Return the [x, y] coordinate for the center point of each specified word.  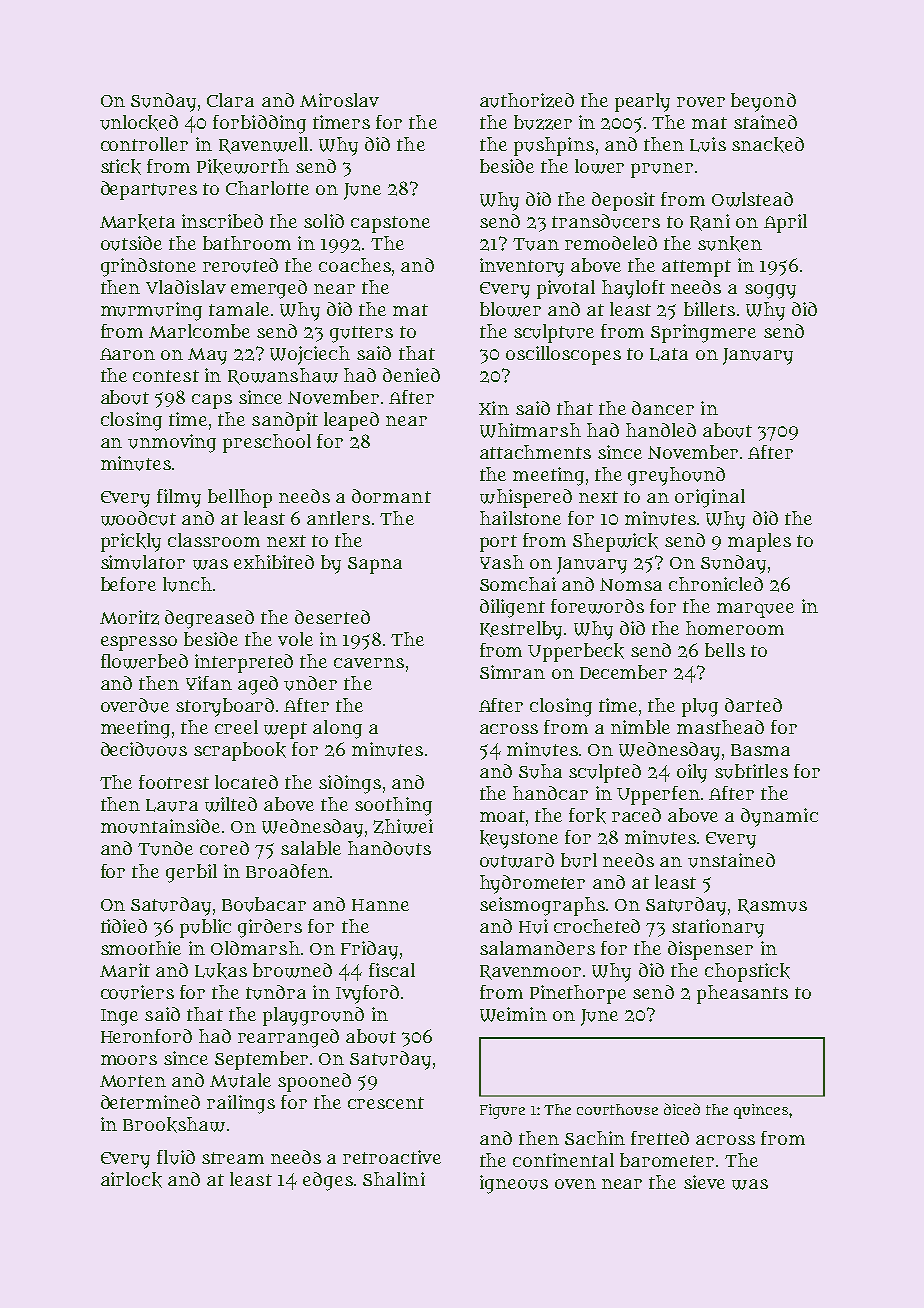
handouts [389, 848]
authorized [527, 100]
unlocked [139, 123]
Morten [133, 1081]
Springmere [703, 333]
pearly [642, 102]
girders [270, 928]
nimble [640, 727]
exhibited [274, 562]
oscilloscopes [563, 355]
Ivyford [367, 994]
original [710, 498]
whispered [526, 498]
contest [166, 376]
